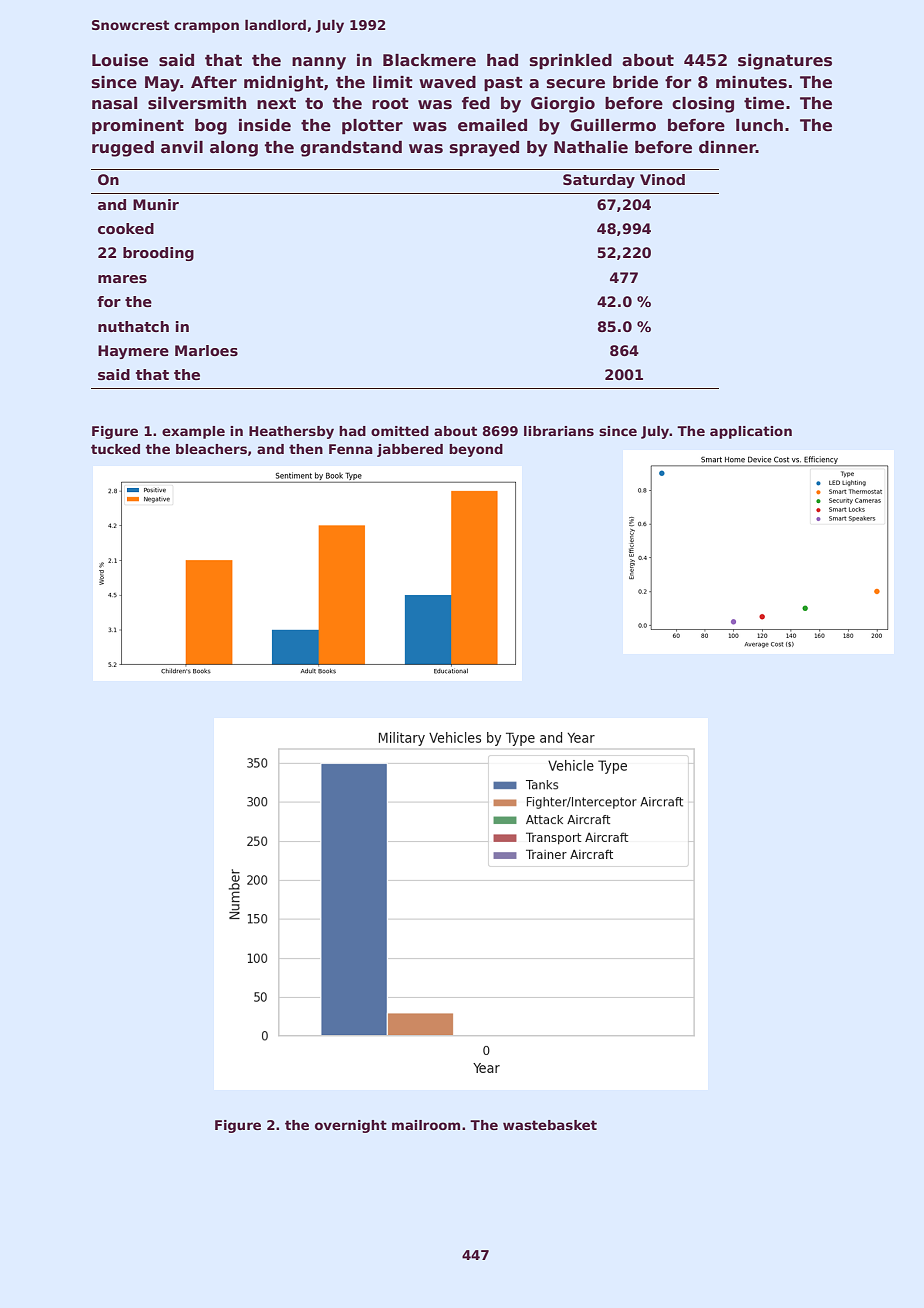  I want to click on sprinkled, so click(571, 62).
